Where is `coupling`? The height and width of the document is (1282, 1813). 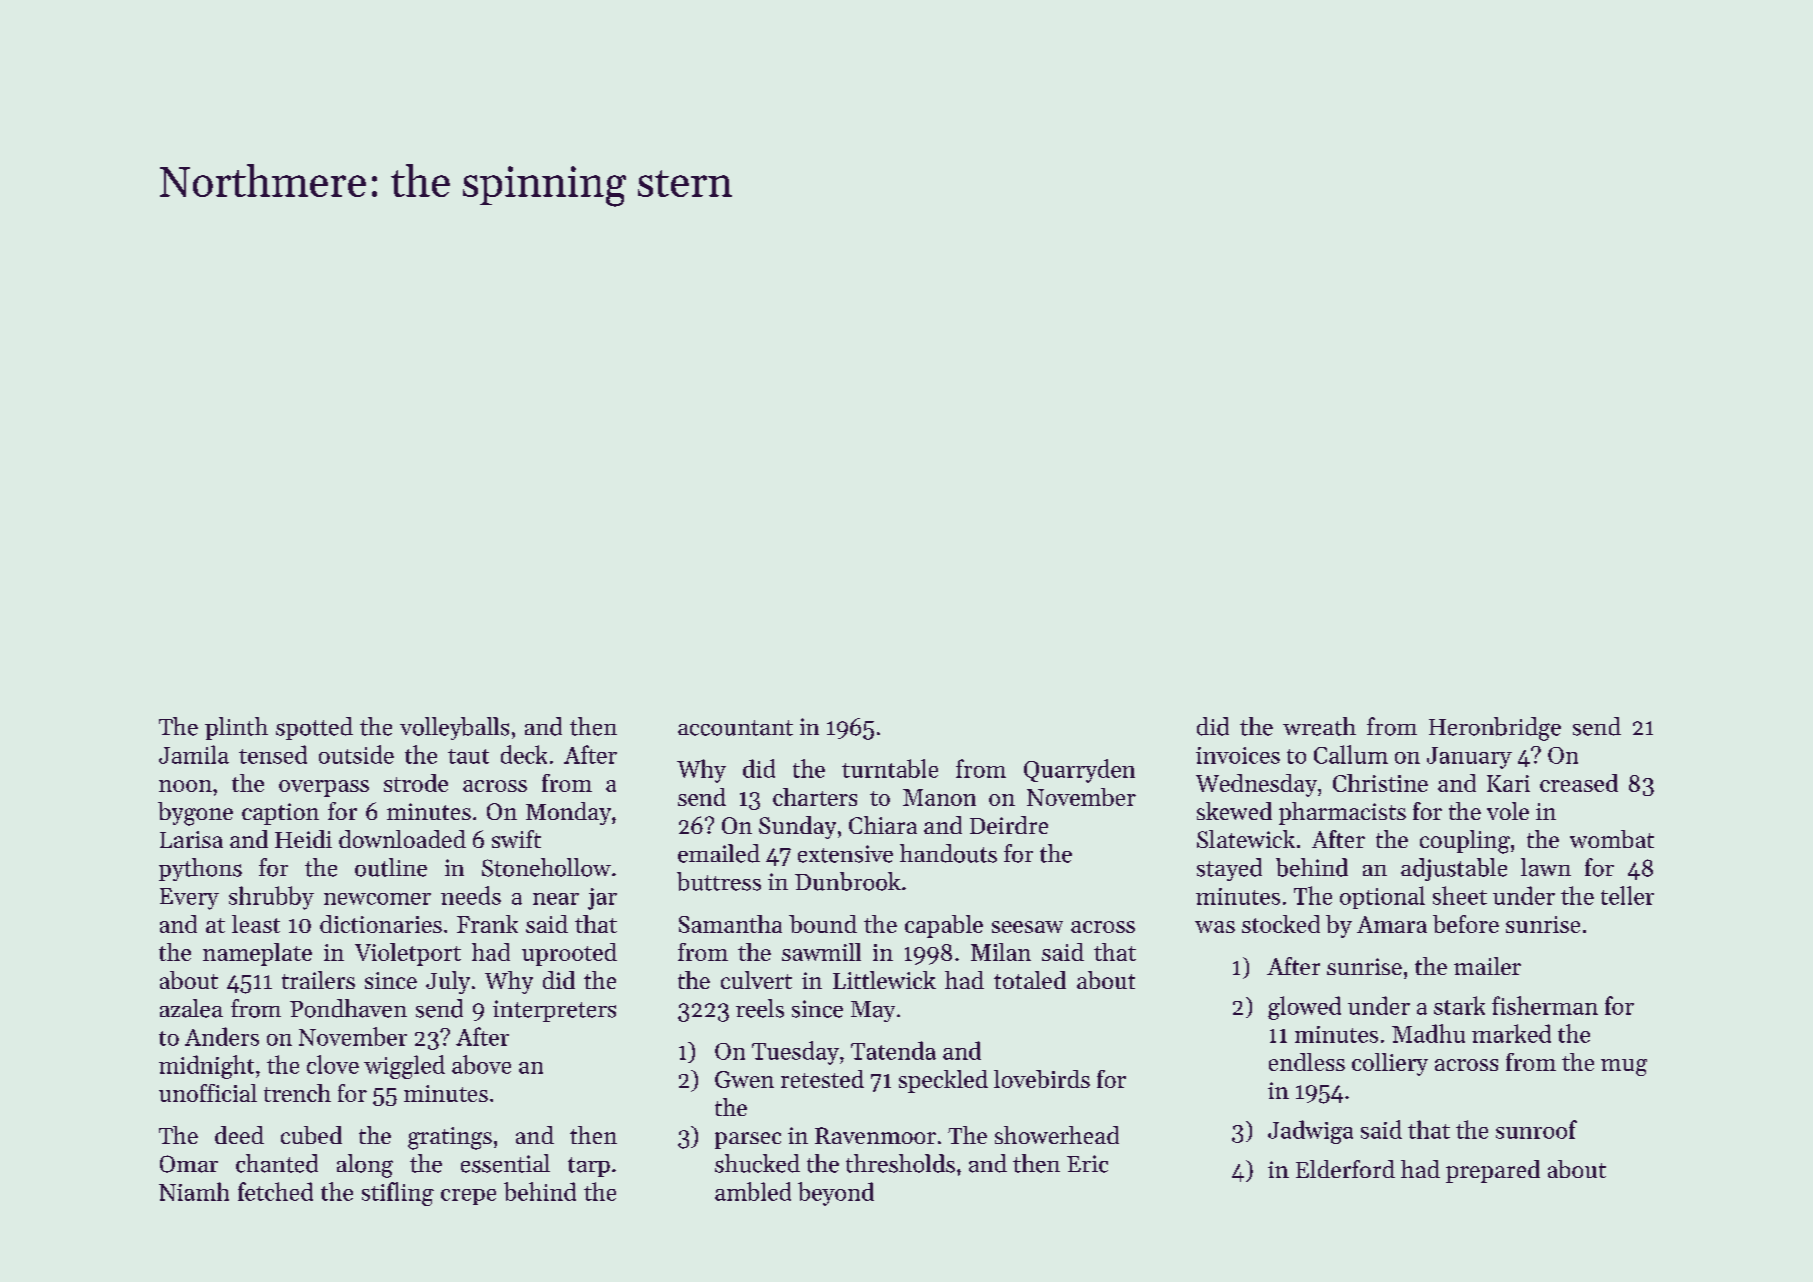
coupling is located at coordinates (1465, 842).
